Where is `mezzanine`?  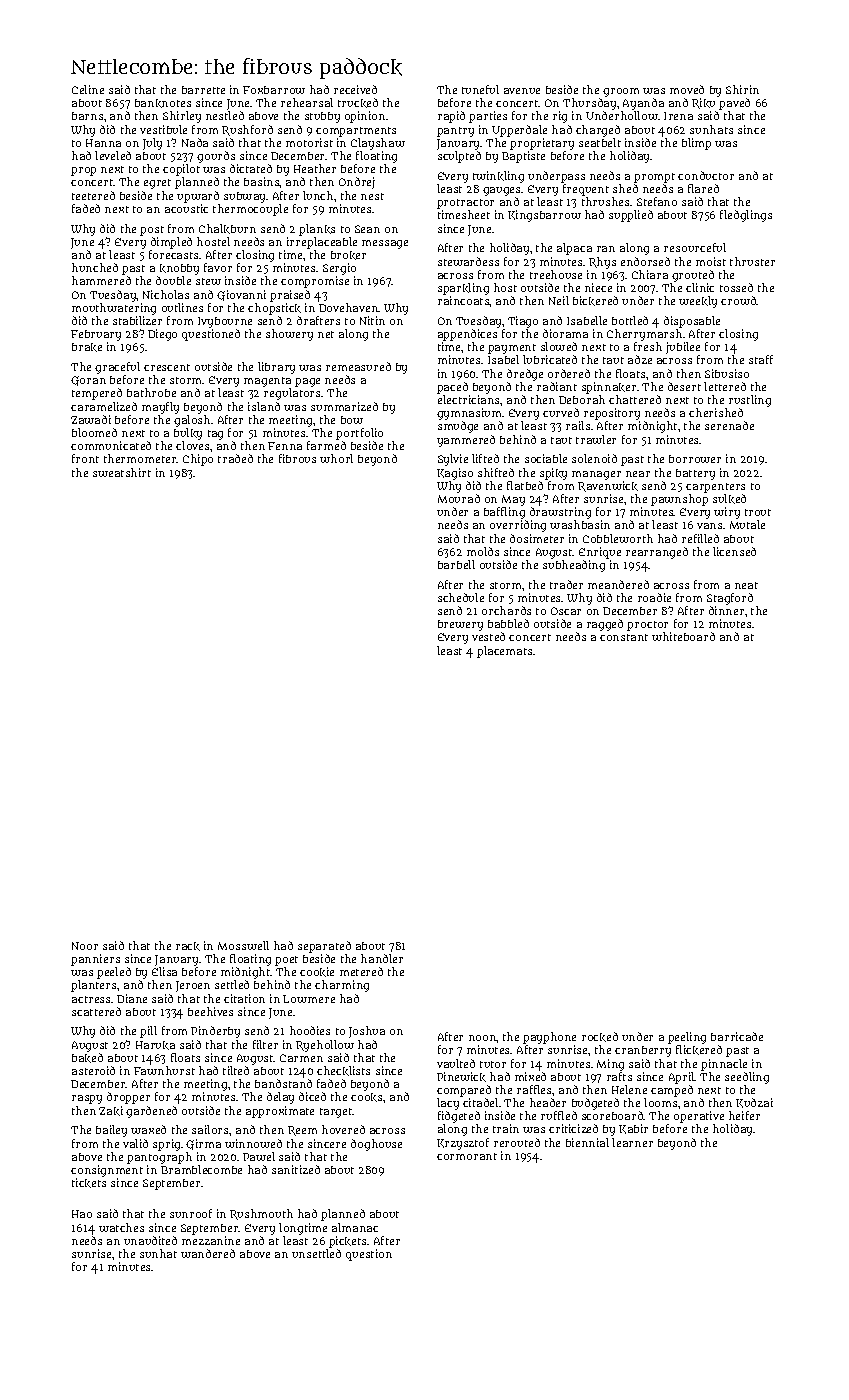 mezzanine is located at coordinates (211, 1240).
